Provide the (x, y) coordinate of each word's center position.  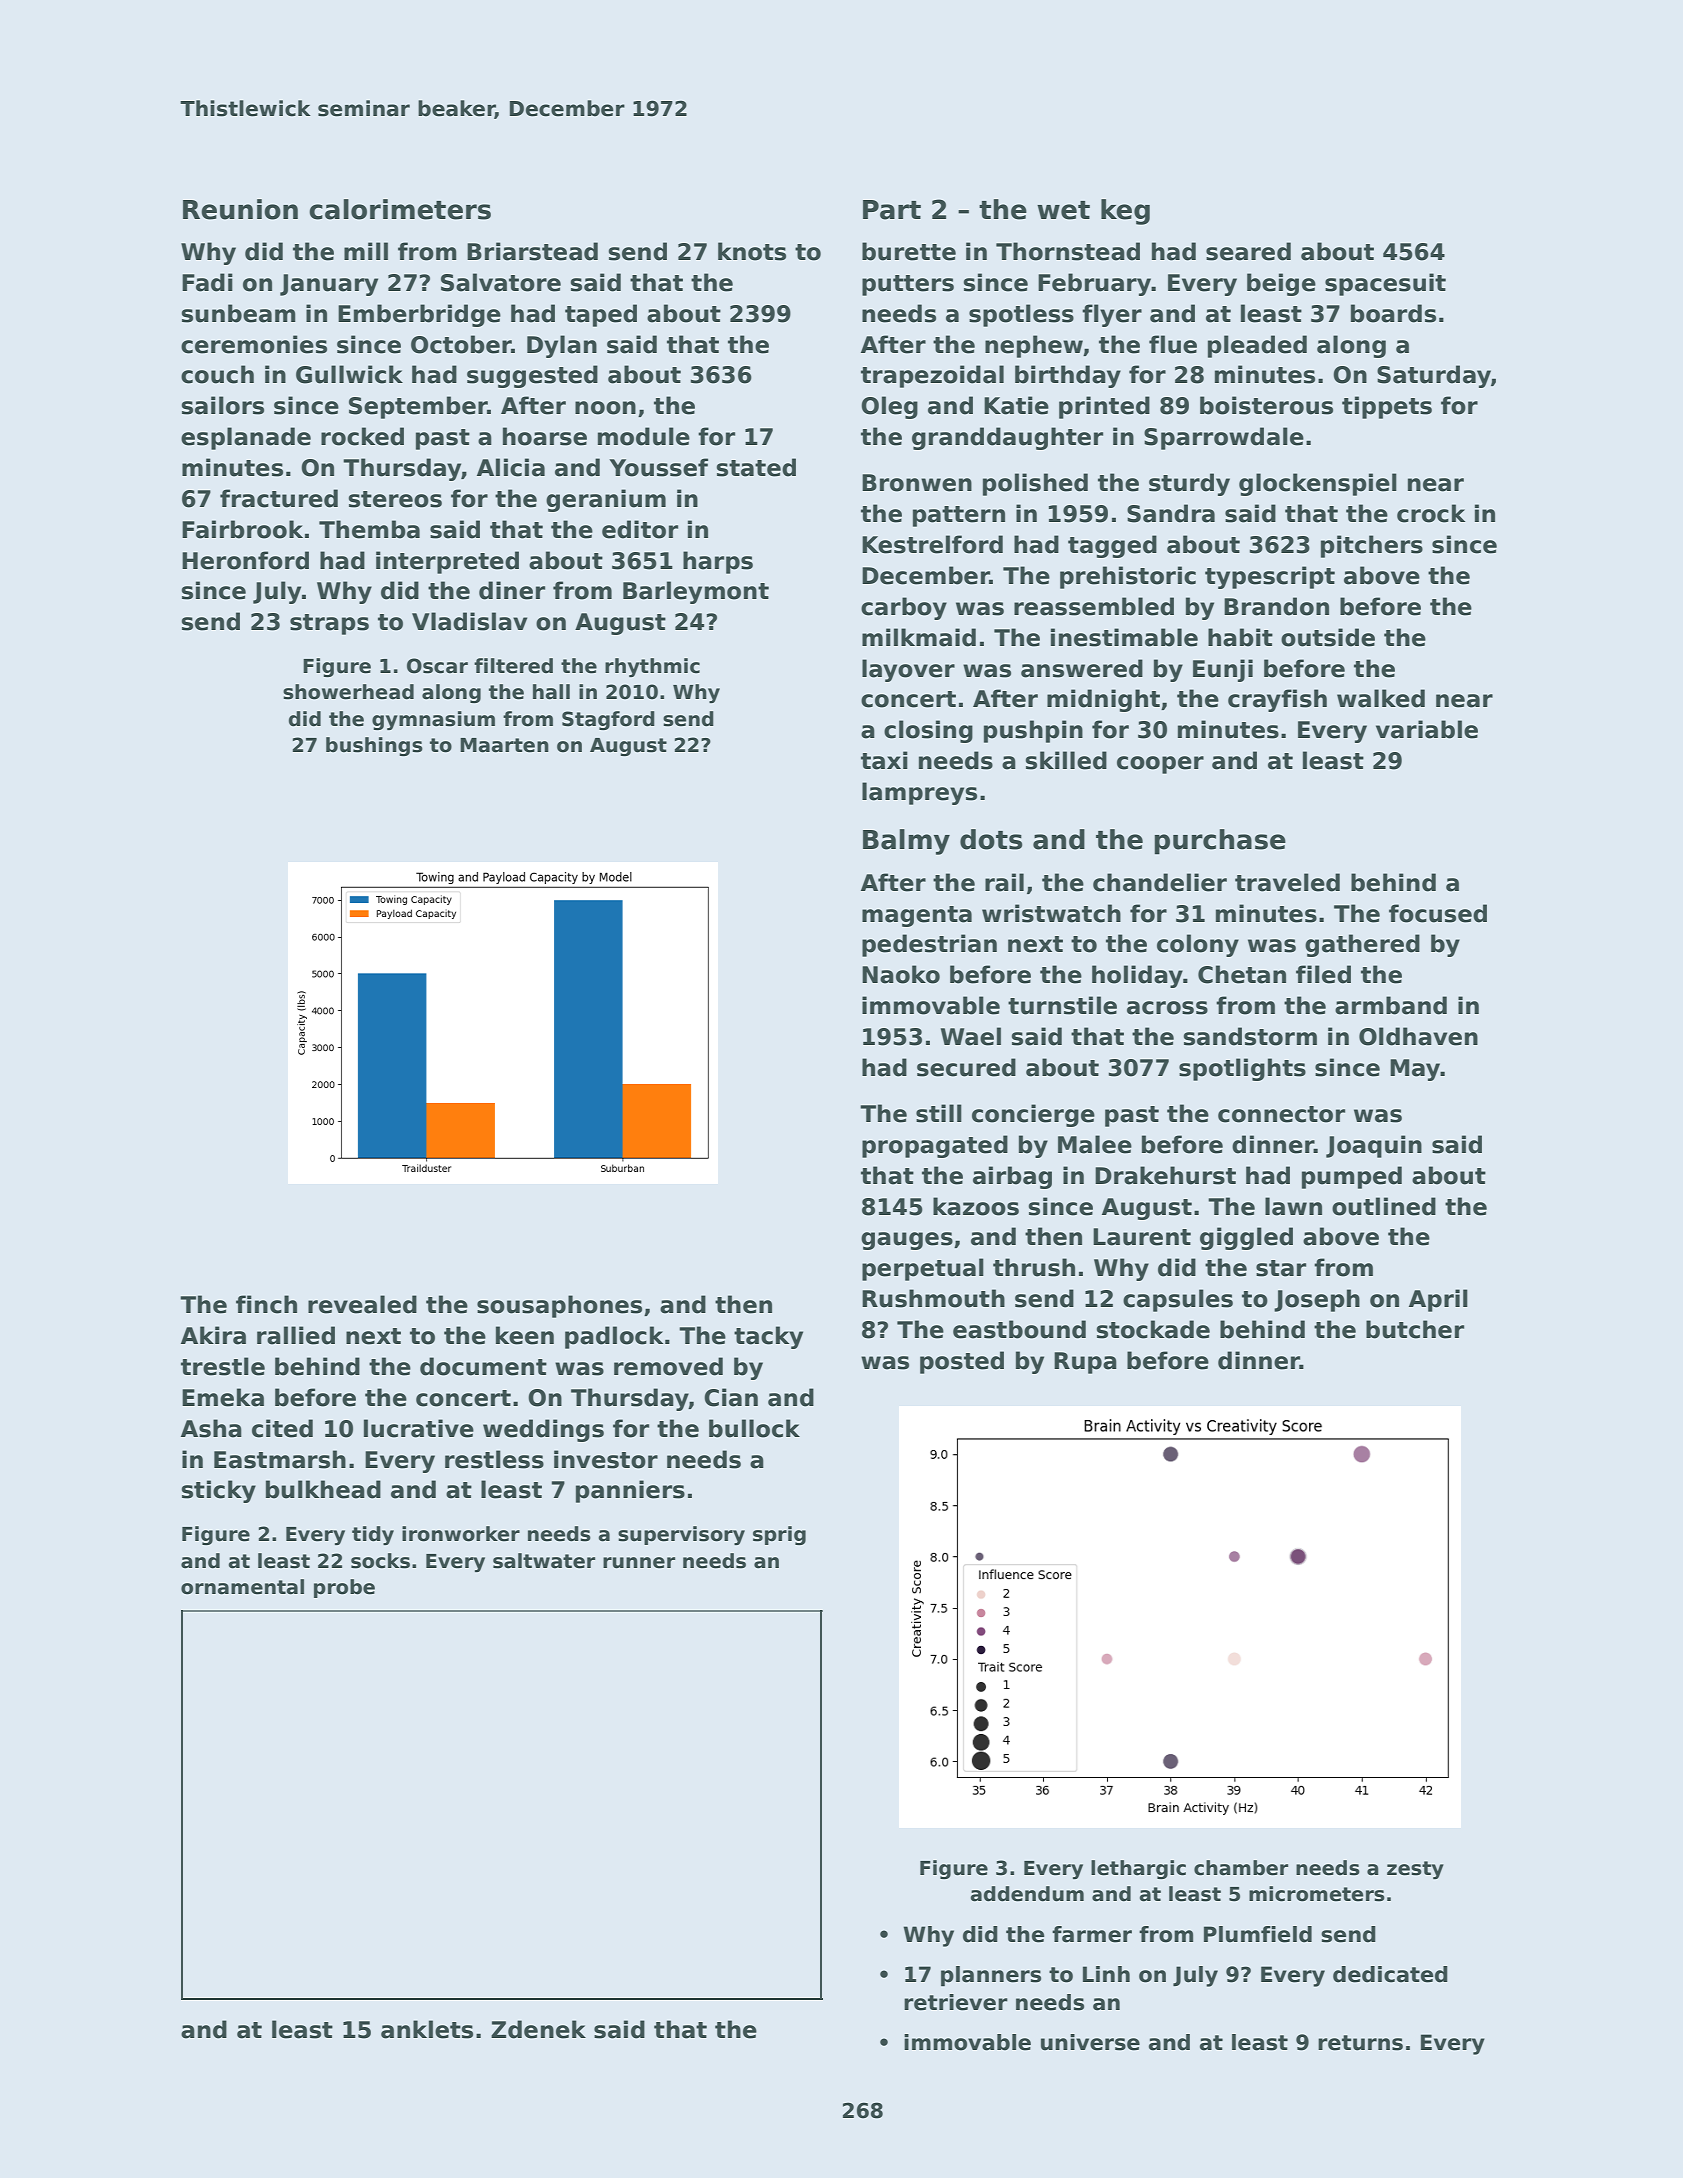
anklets (427, 2029)
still (939, 1113)
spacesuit (1385, 284)
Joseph (1317, 1300)
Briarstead (532, 251)
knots (752, 251)
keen (525, 1335)
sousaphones (559, 1306)
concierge (1033, 1115)
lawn (1293, 1206)
